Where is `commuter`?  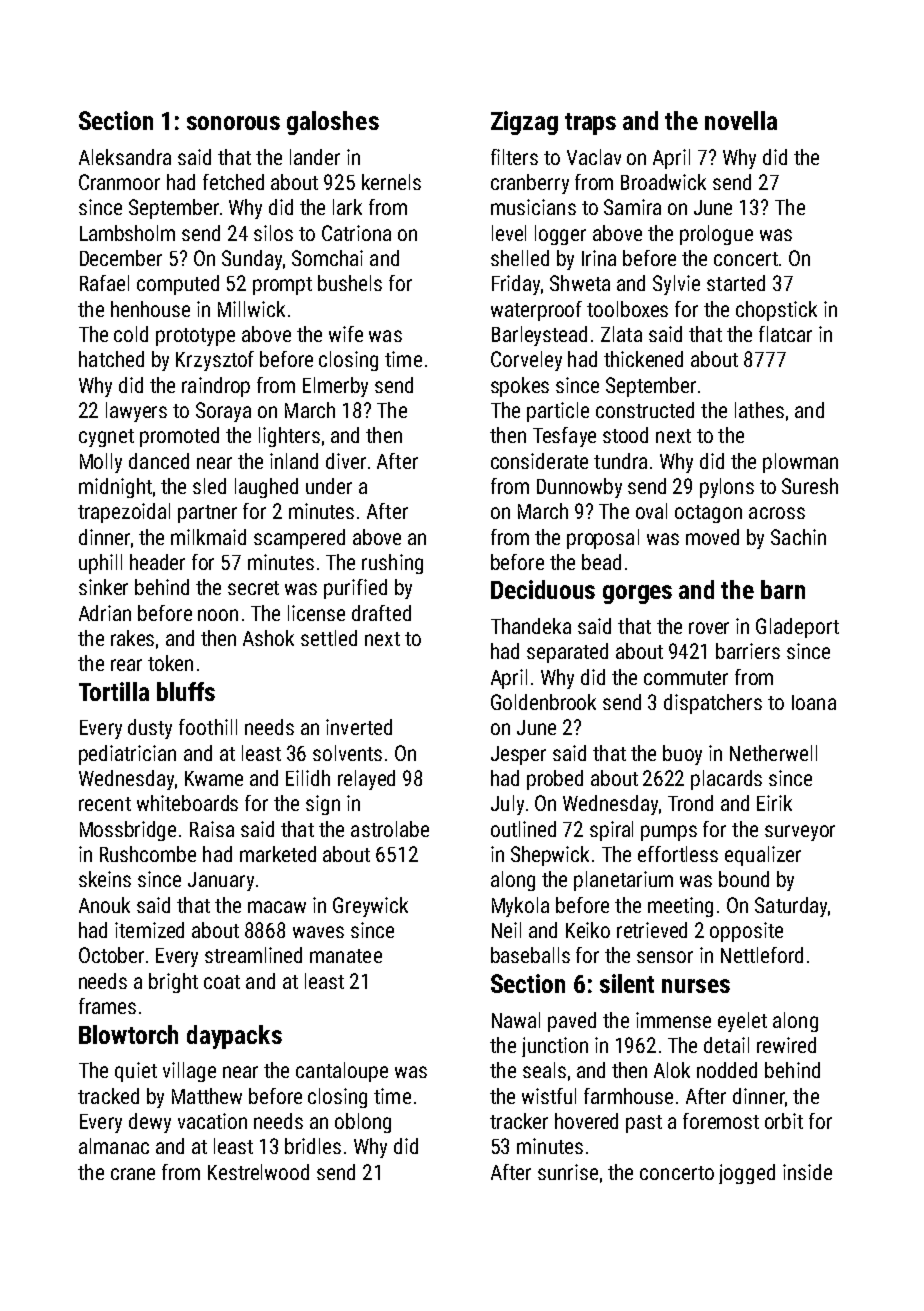 commuter is located at coordinates (686, 678).
